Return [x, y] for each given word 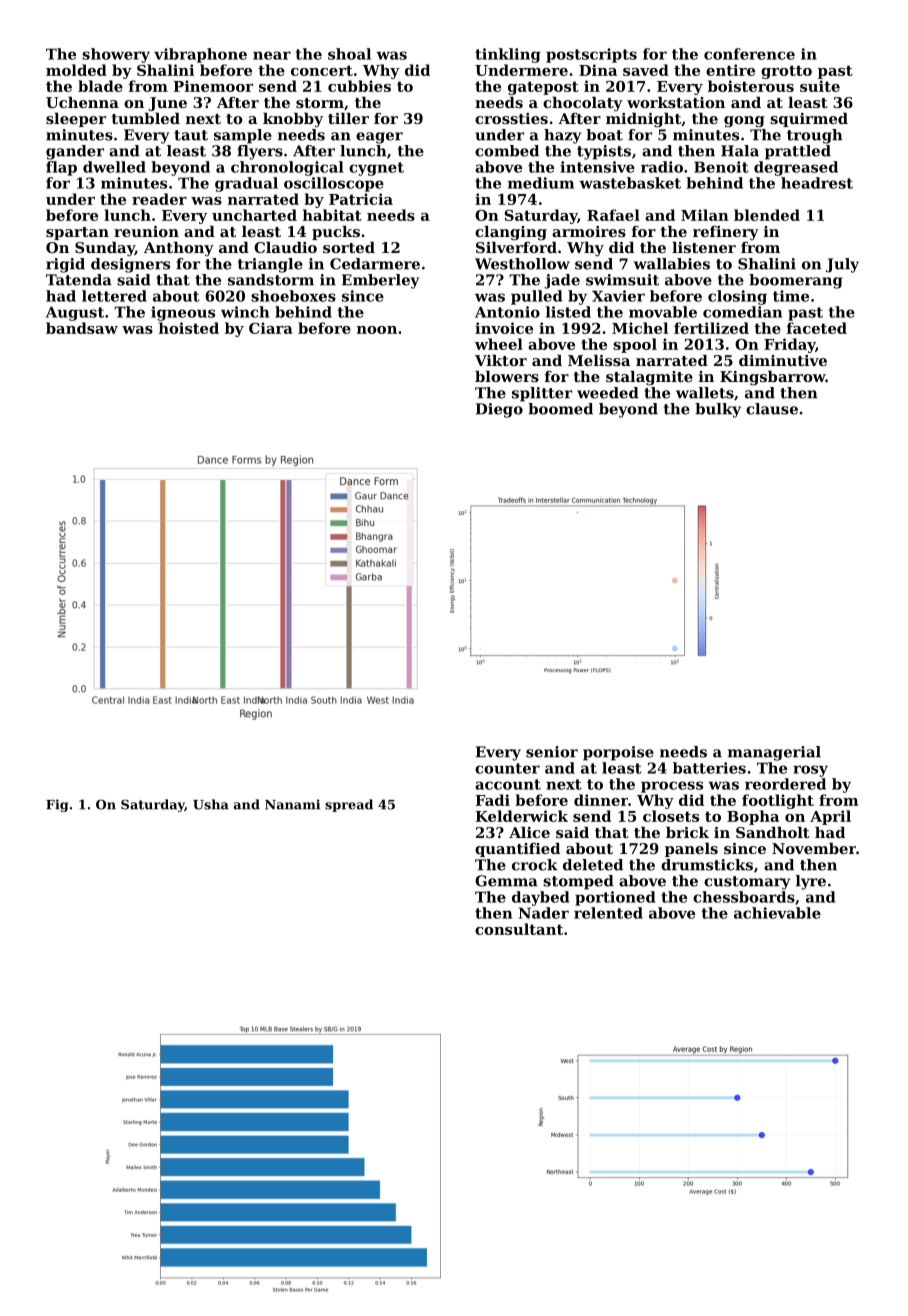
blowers [507, 376]
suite [820, 86]
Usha [211, 804]
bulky [718, 410]
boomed [560, 409]
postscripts [591, 55]
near [272, 55]
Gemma [506, 881]
